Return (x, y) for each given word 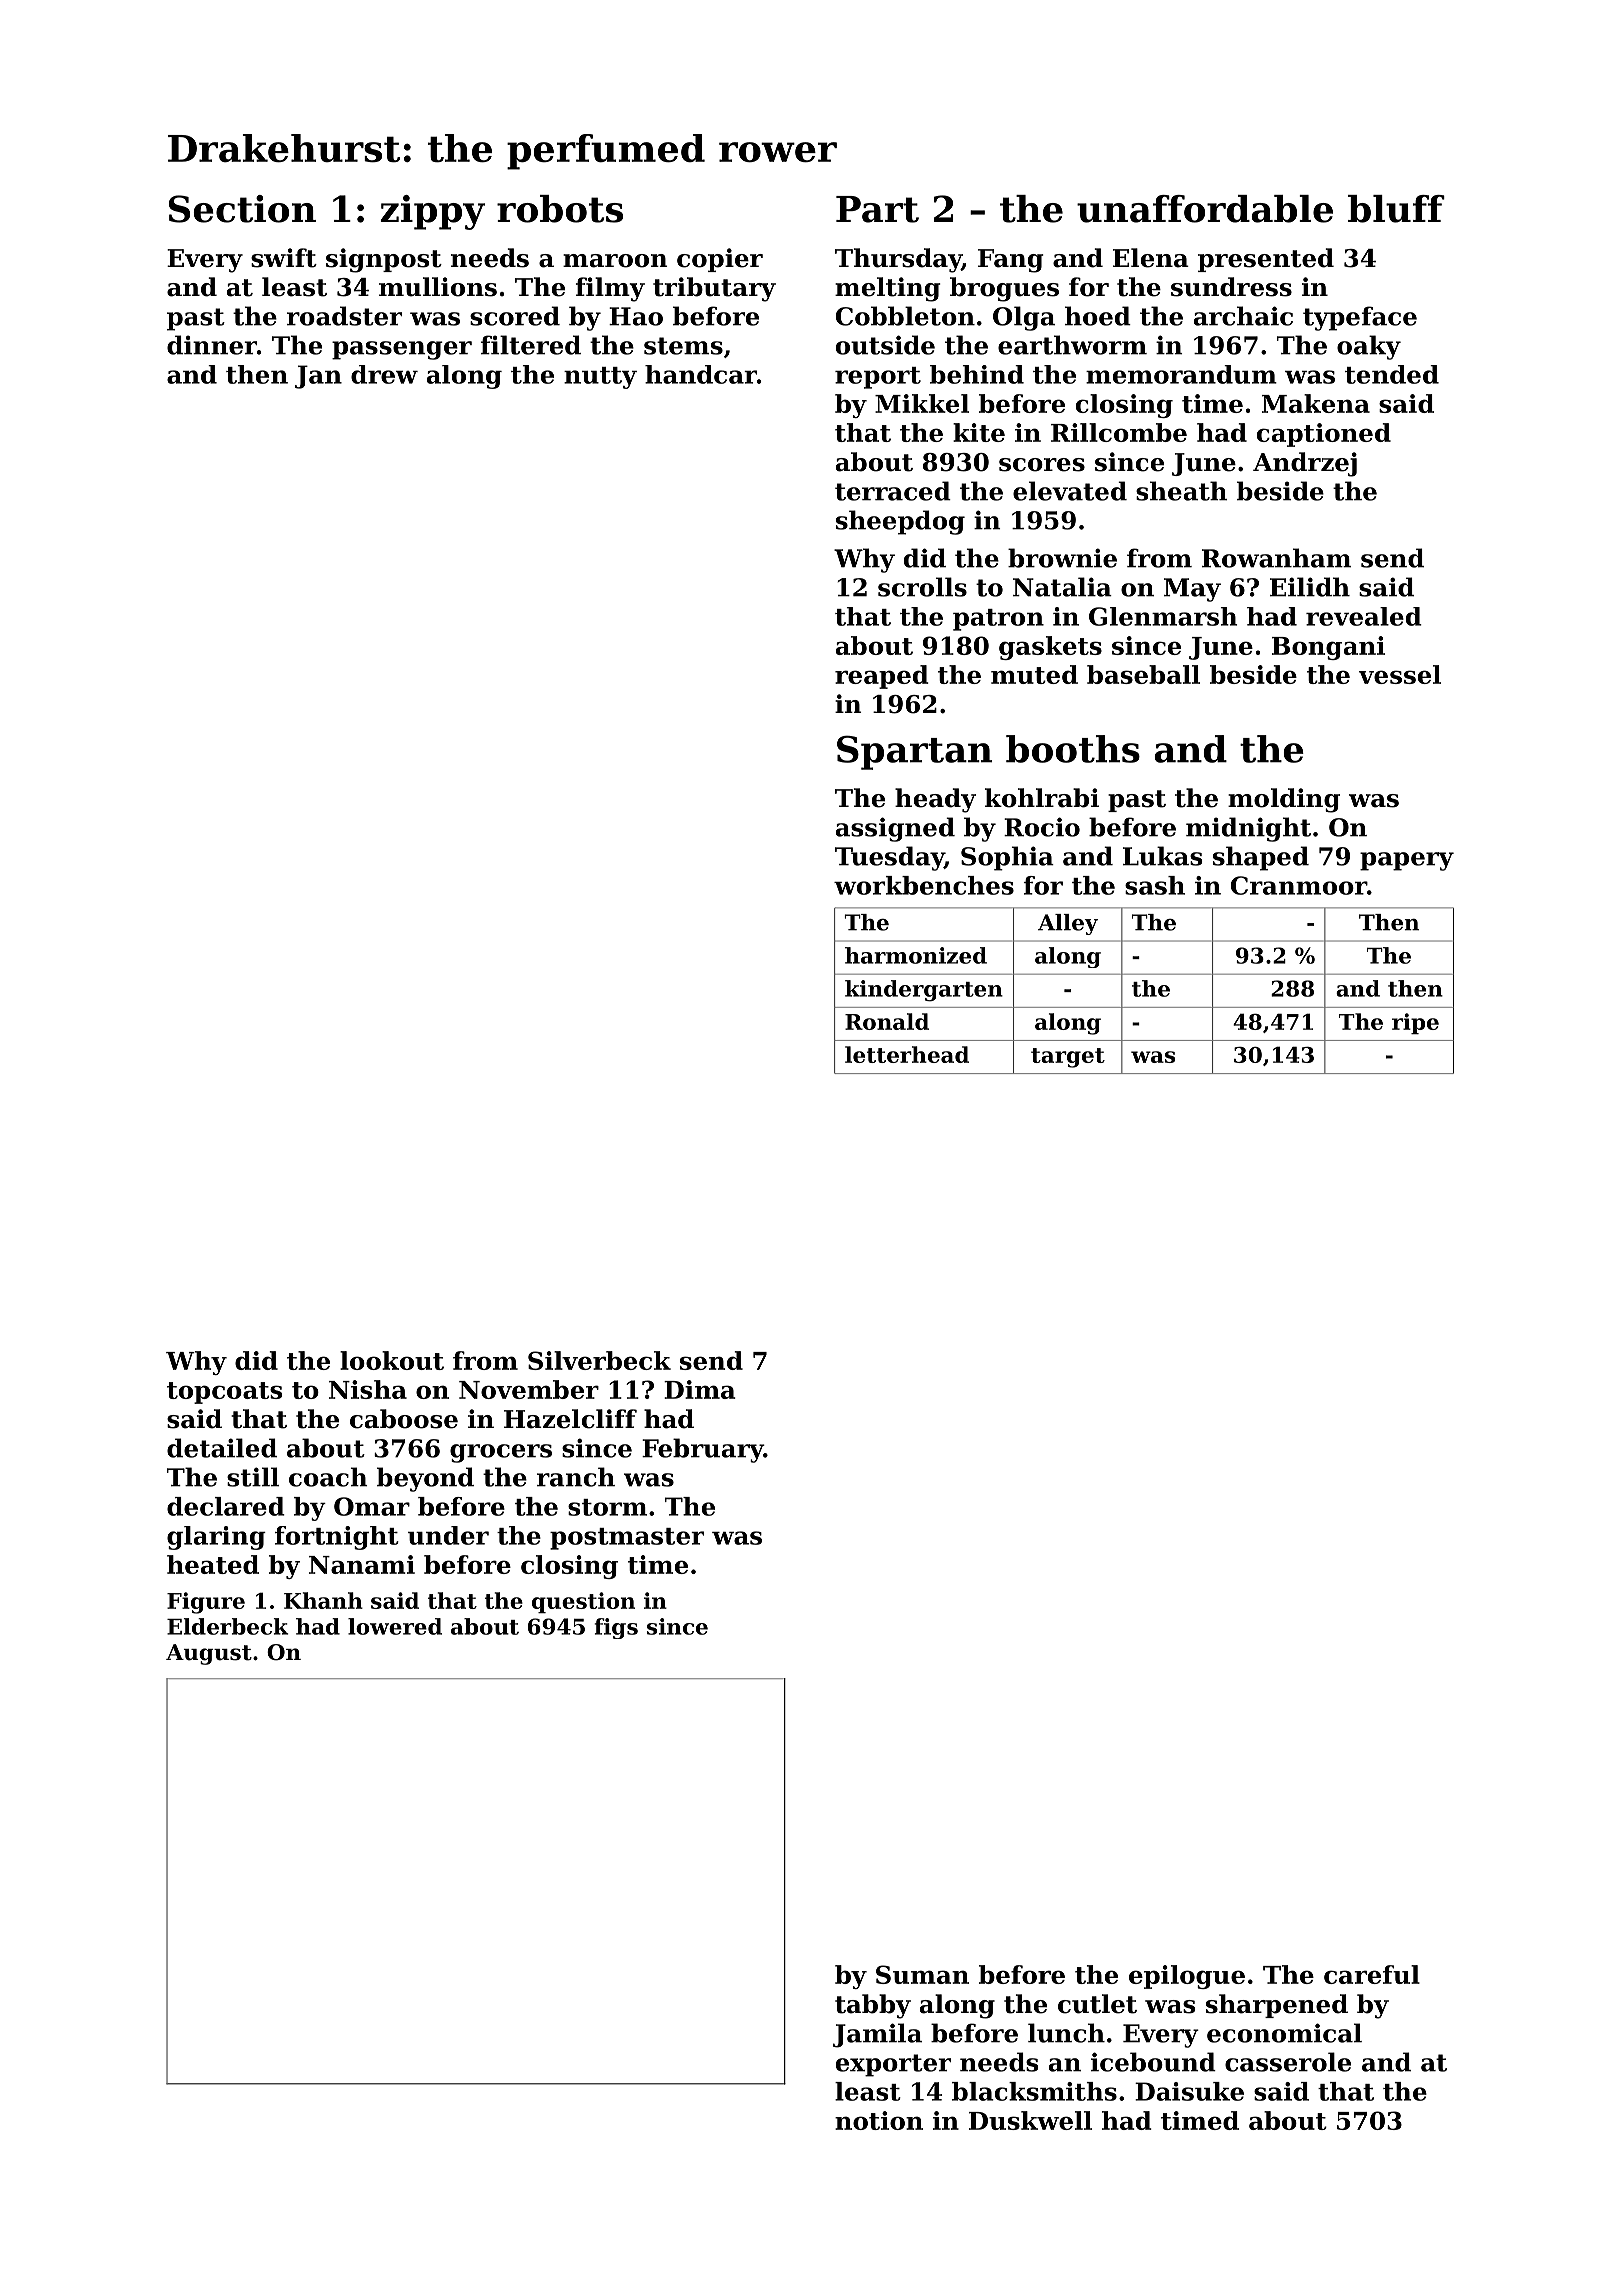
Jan (318, 377)
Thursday (898, 260)
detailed (222, 1448)
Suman (922, 1974)
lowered (395, 1626)
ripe (1415, 1023)
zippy (432, 212)
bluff (1396, 209)
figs (616, 1628)
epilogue (1187, 1977)
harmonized (916, 955)
